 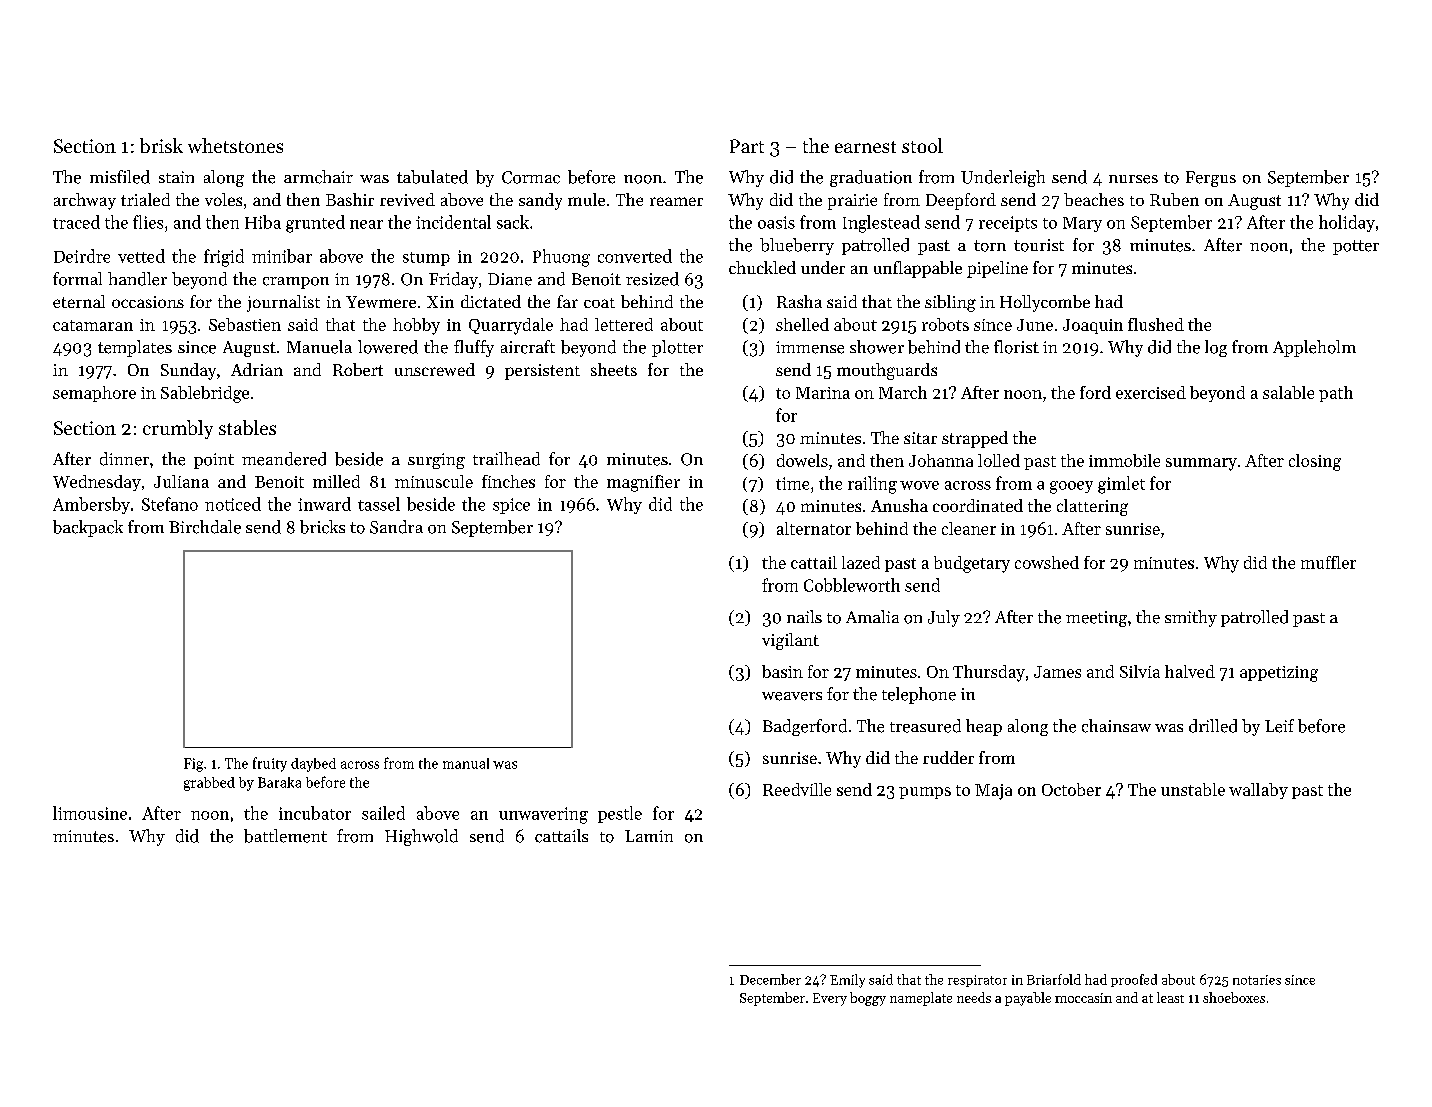 I want to click on manual, so click(x=466, y=763).
